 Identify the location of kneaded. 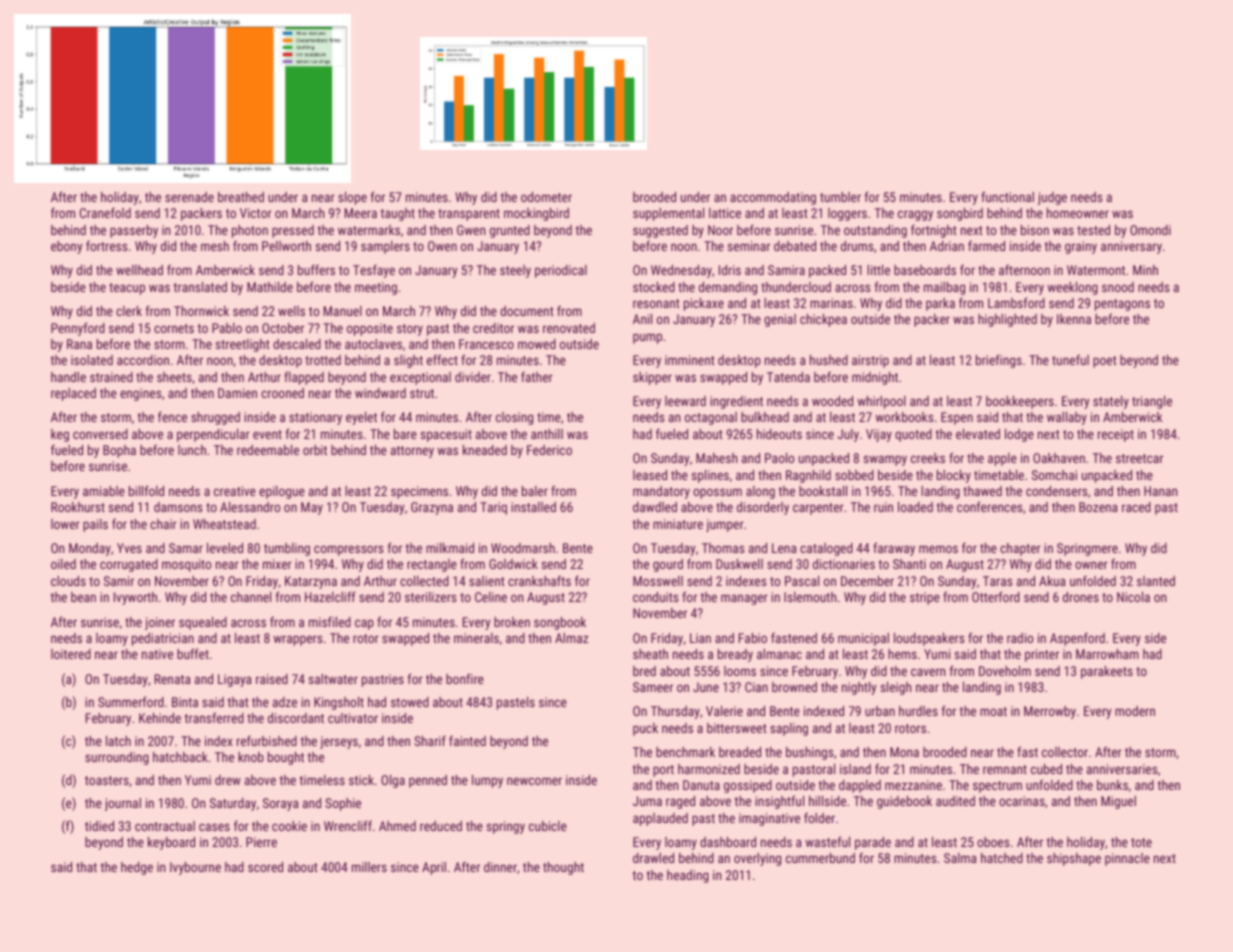
(485, 450).
